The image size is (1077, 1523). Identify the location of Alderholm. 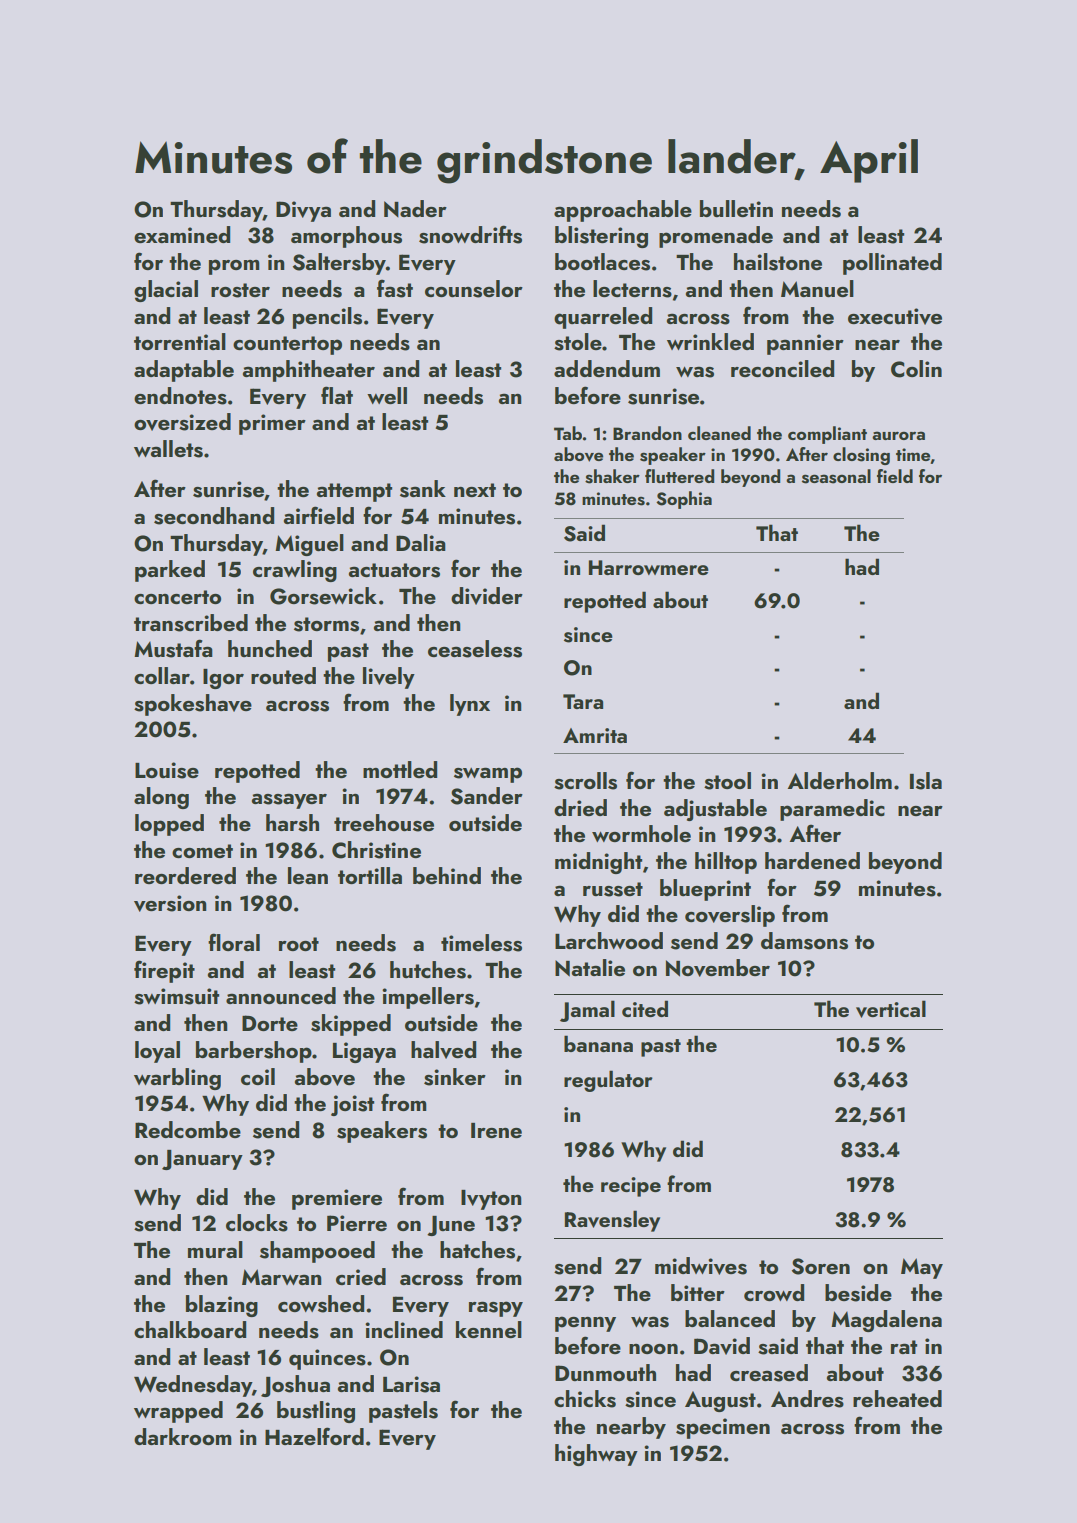
(840, 780).
